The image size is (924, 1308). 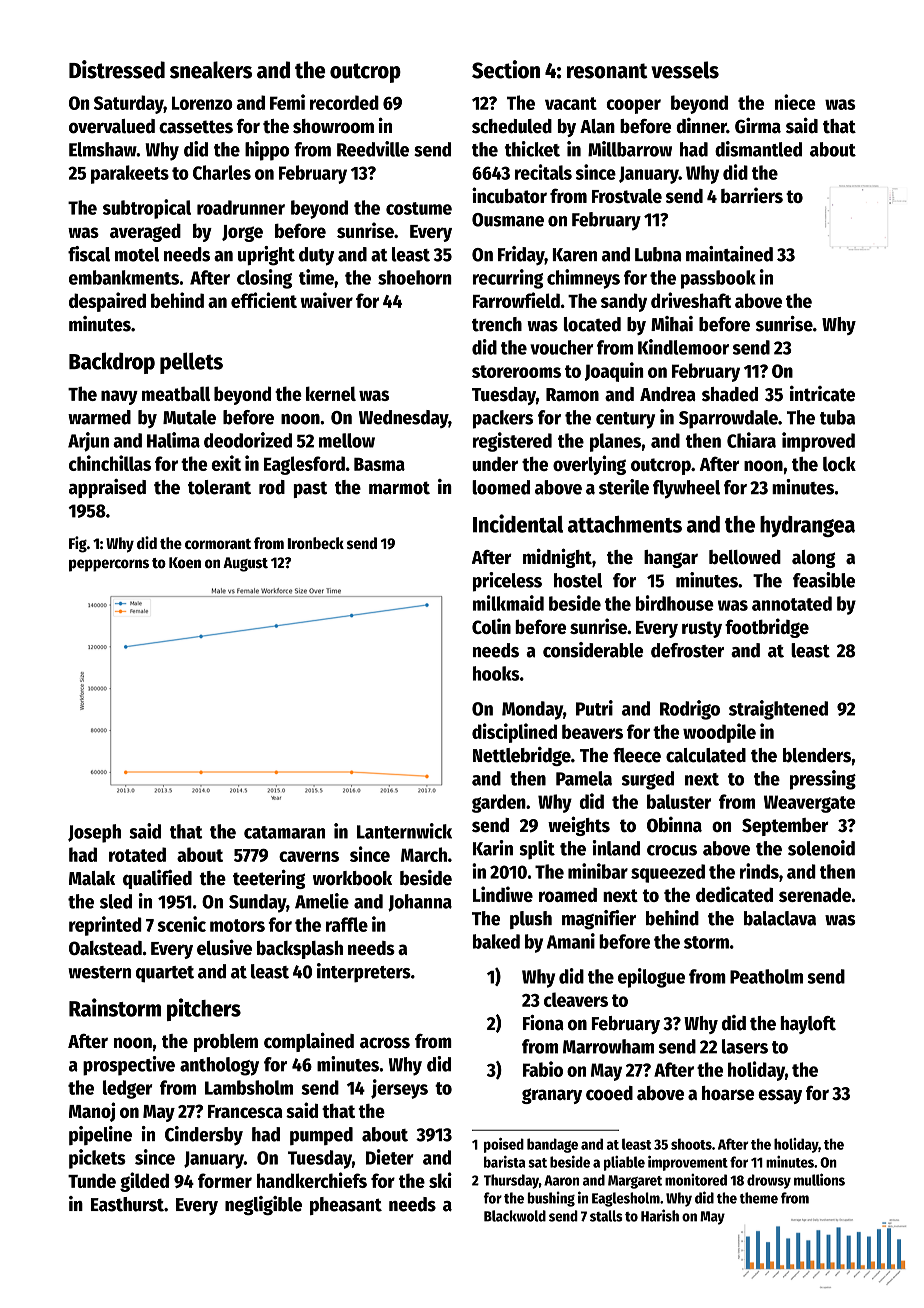 I want to click on fiscal, so click(x=89, y=254).
